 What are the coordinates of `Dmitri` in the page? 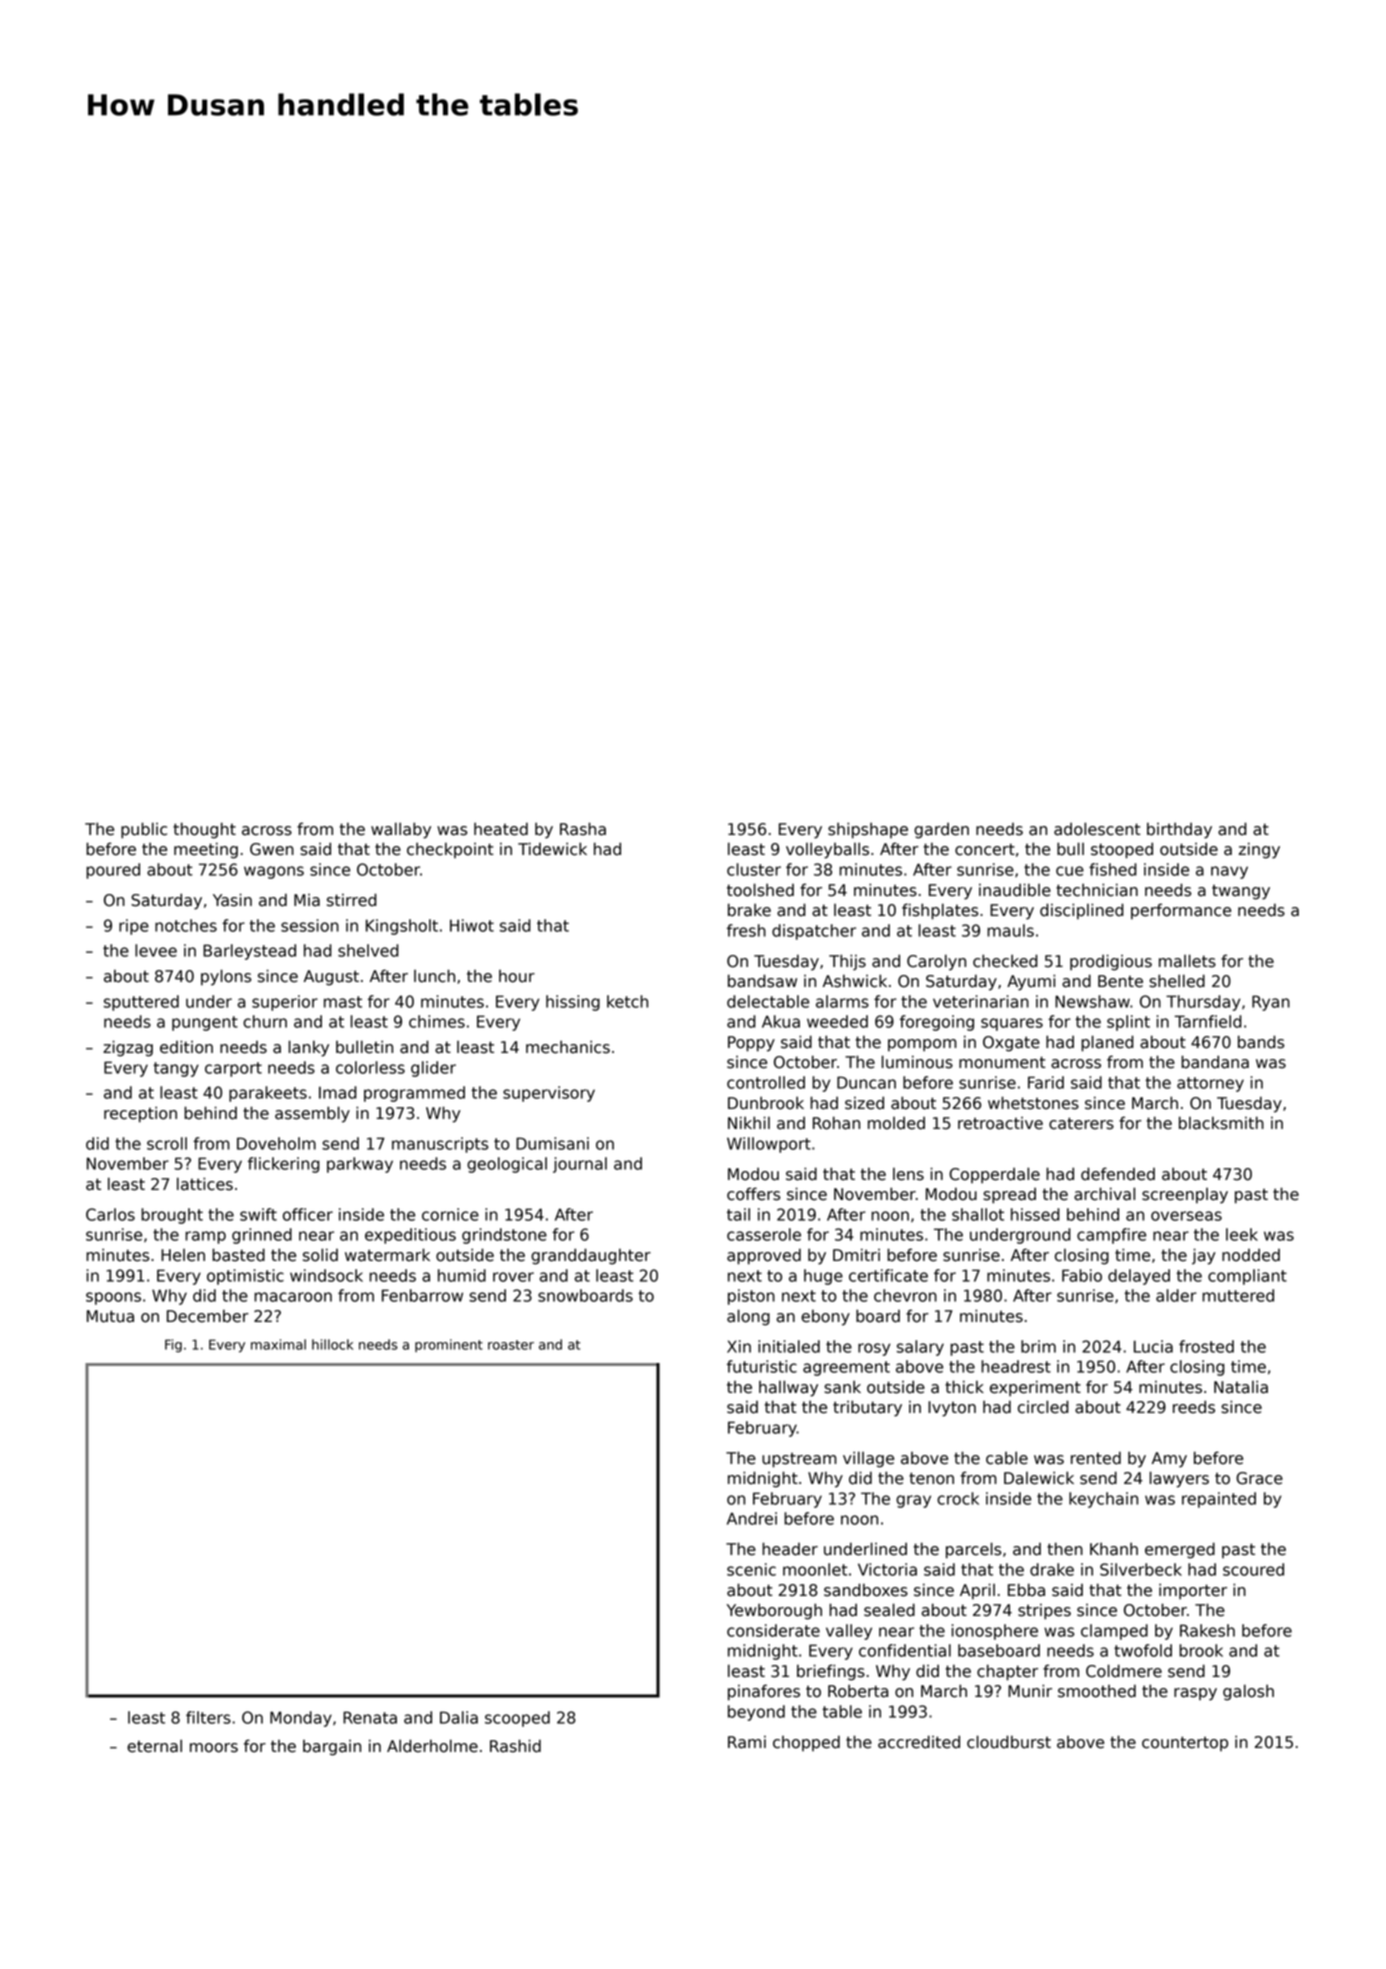 It's located at (856, 1254).
